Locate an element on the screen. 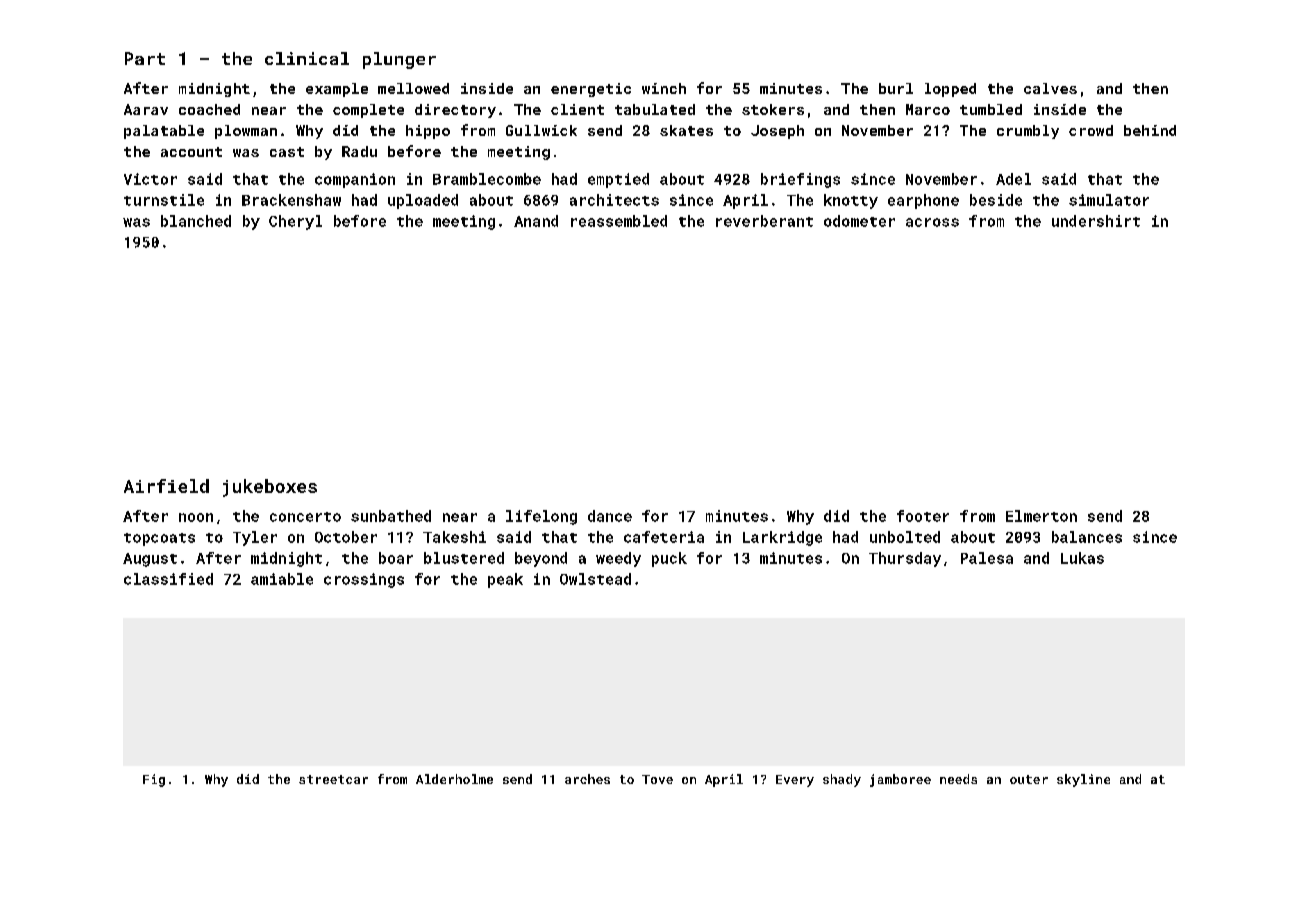  plunger is located at coordinates (399, 60).
